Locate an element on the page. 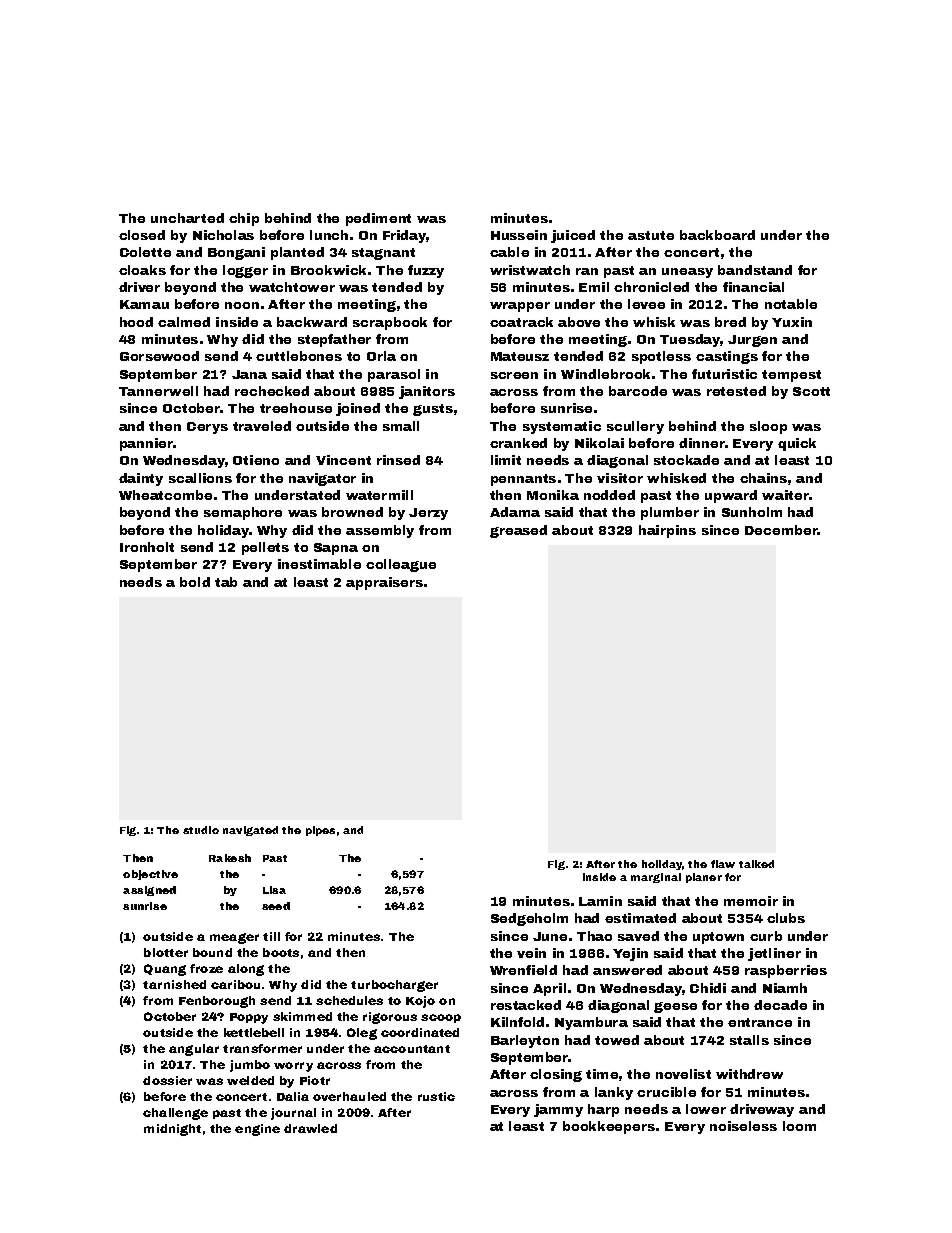 The width and height of the image is (952, 1233). greased is located at coordinates (518, 531).
